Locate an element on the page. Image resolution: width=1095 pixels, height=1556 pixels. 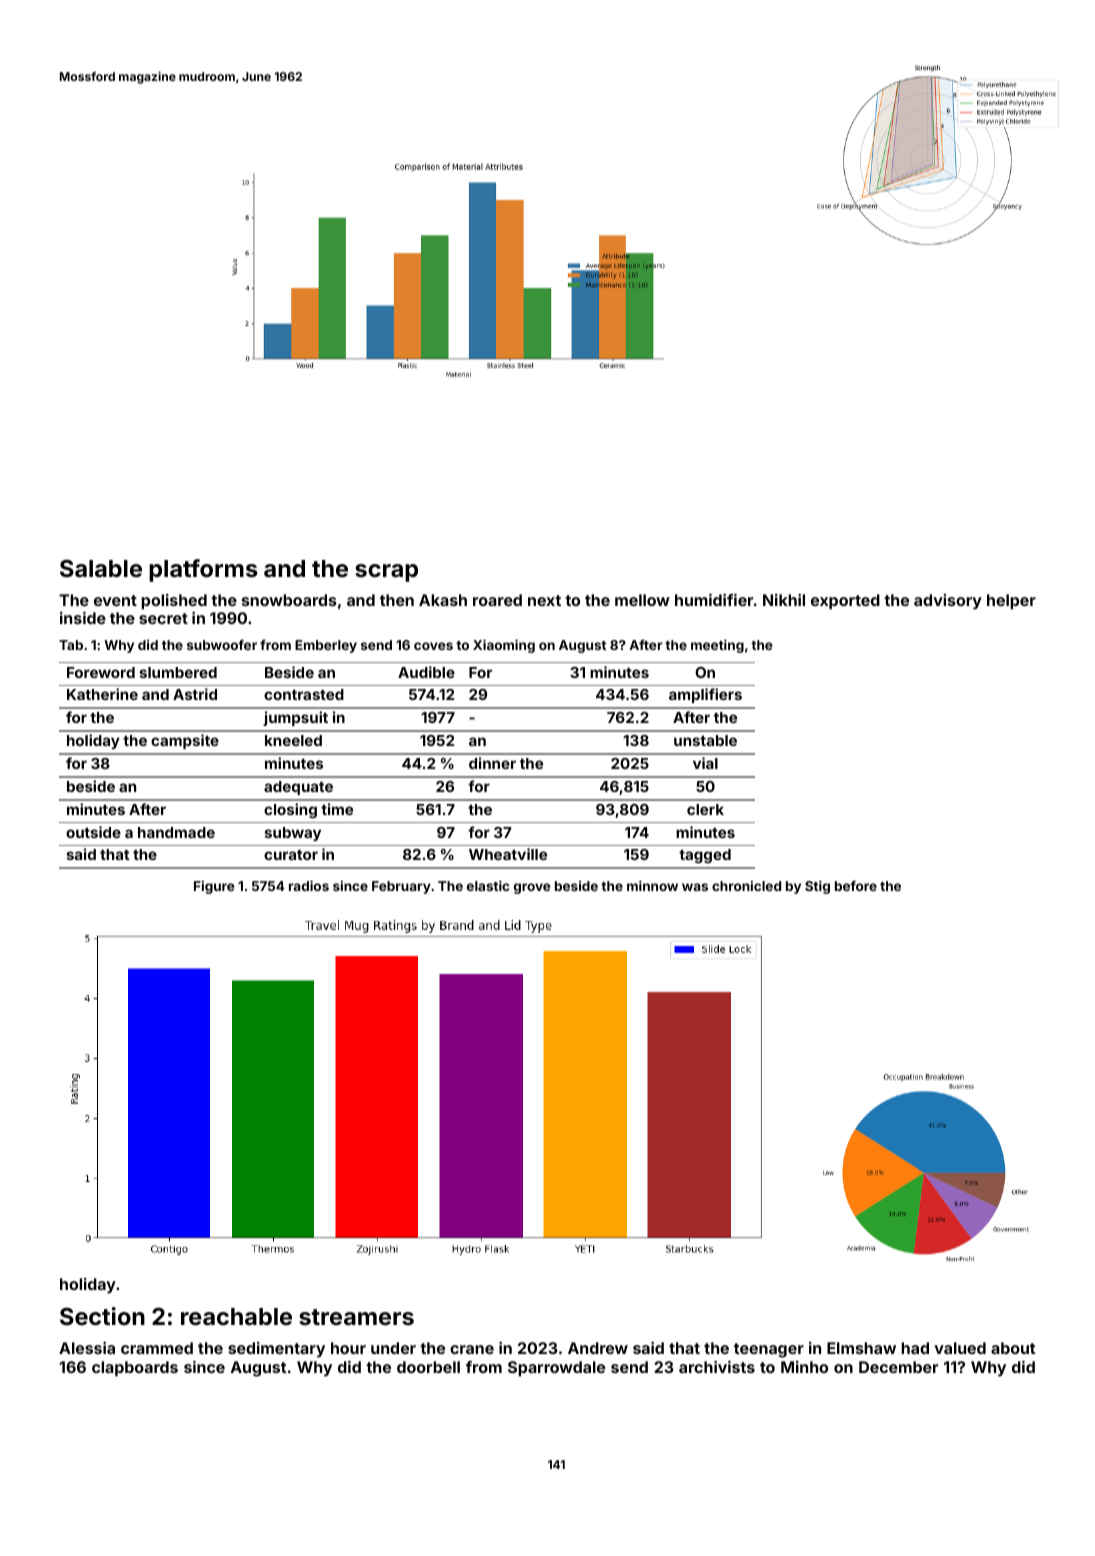
clapboards is located at coordinates (135, 1369).
